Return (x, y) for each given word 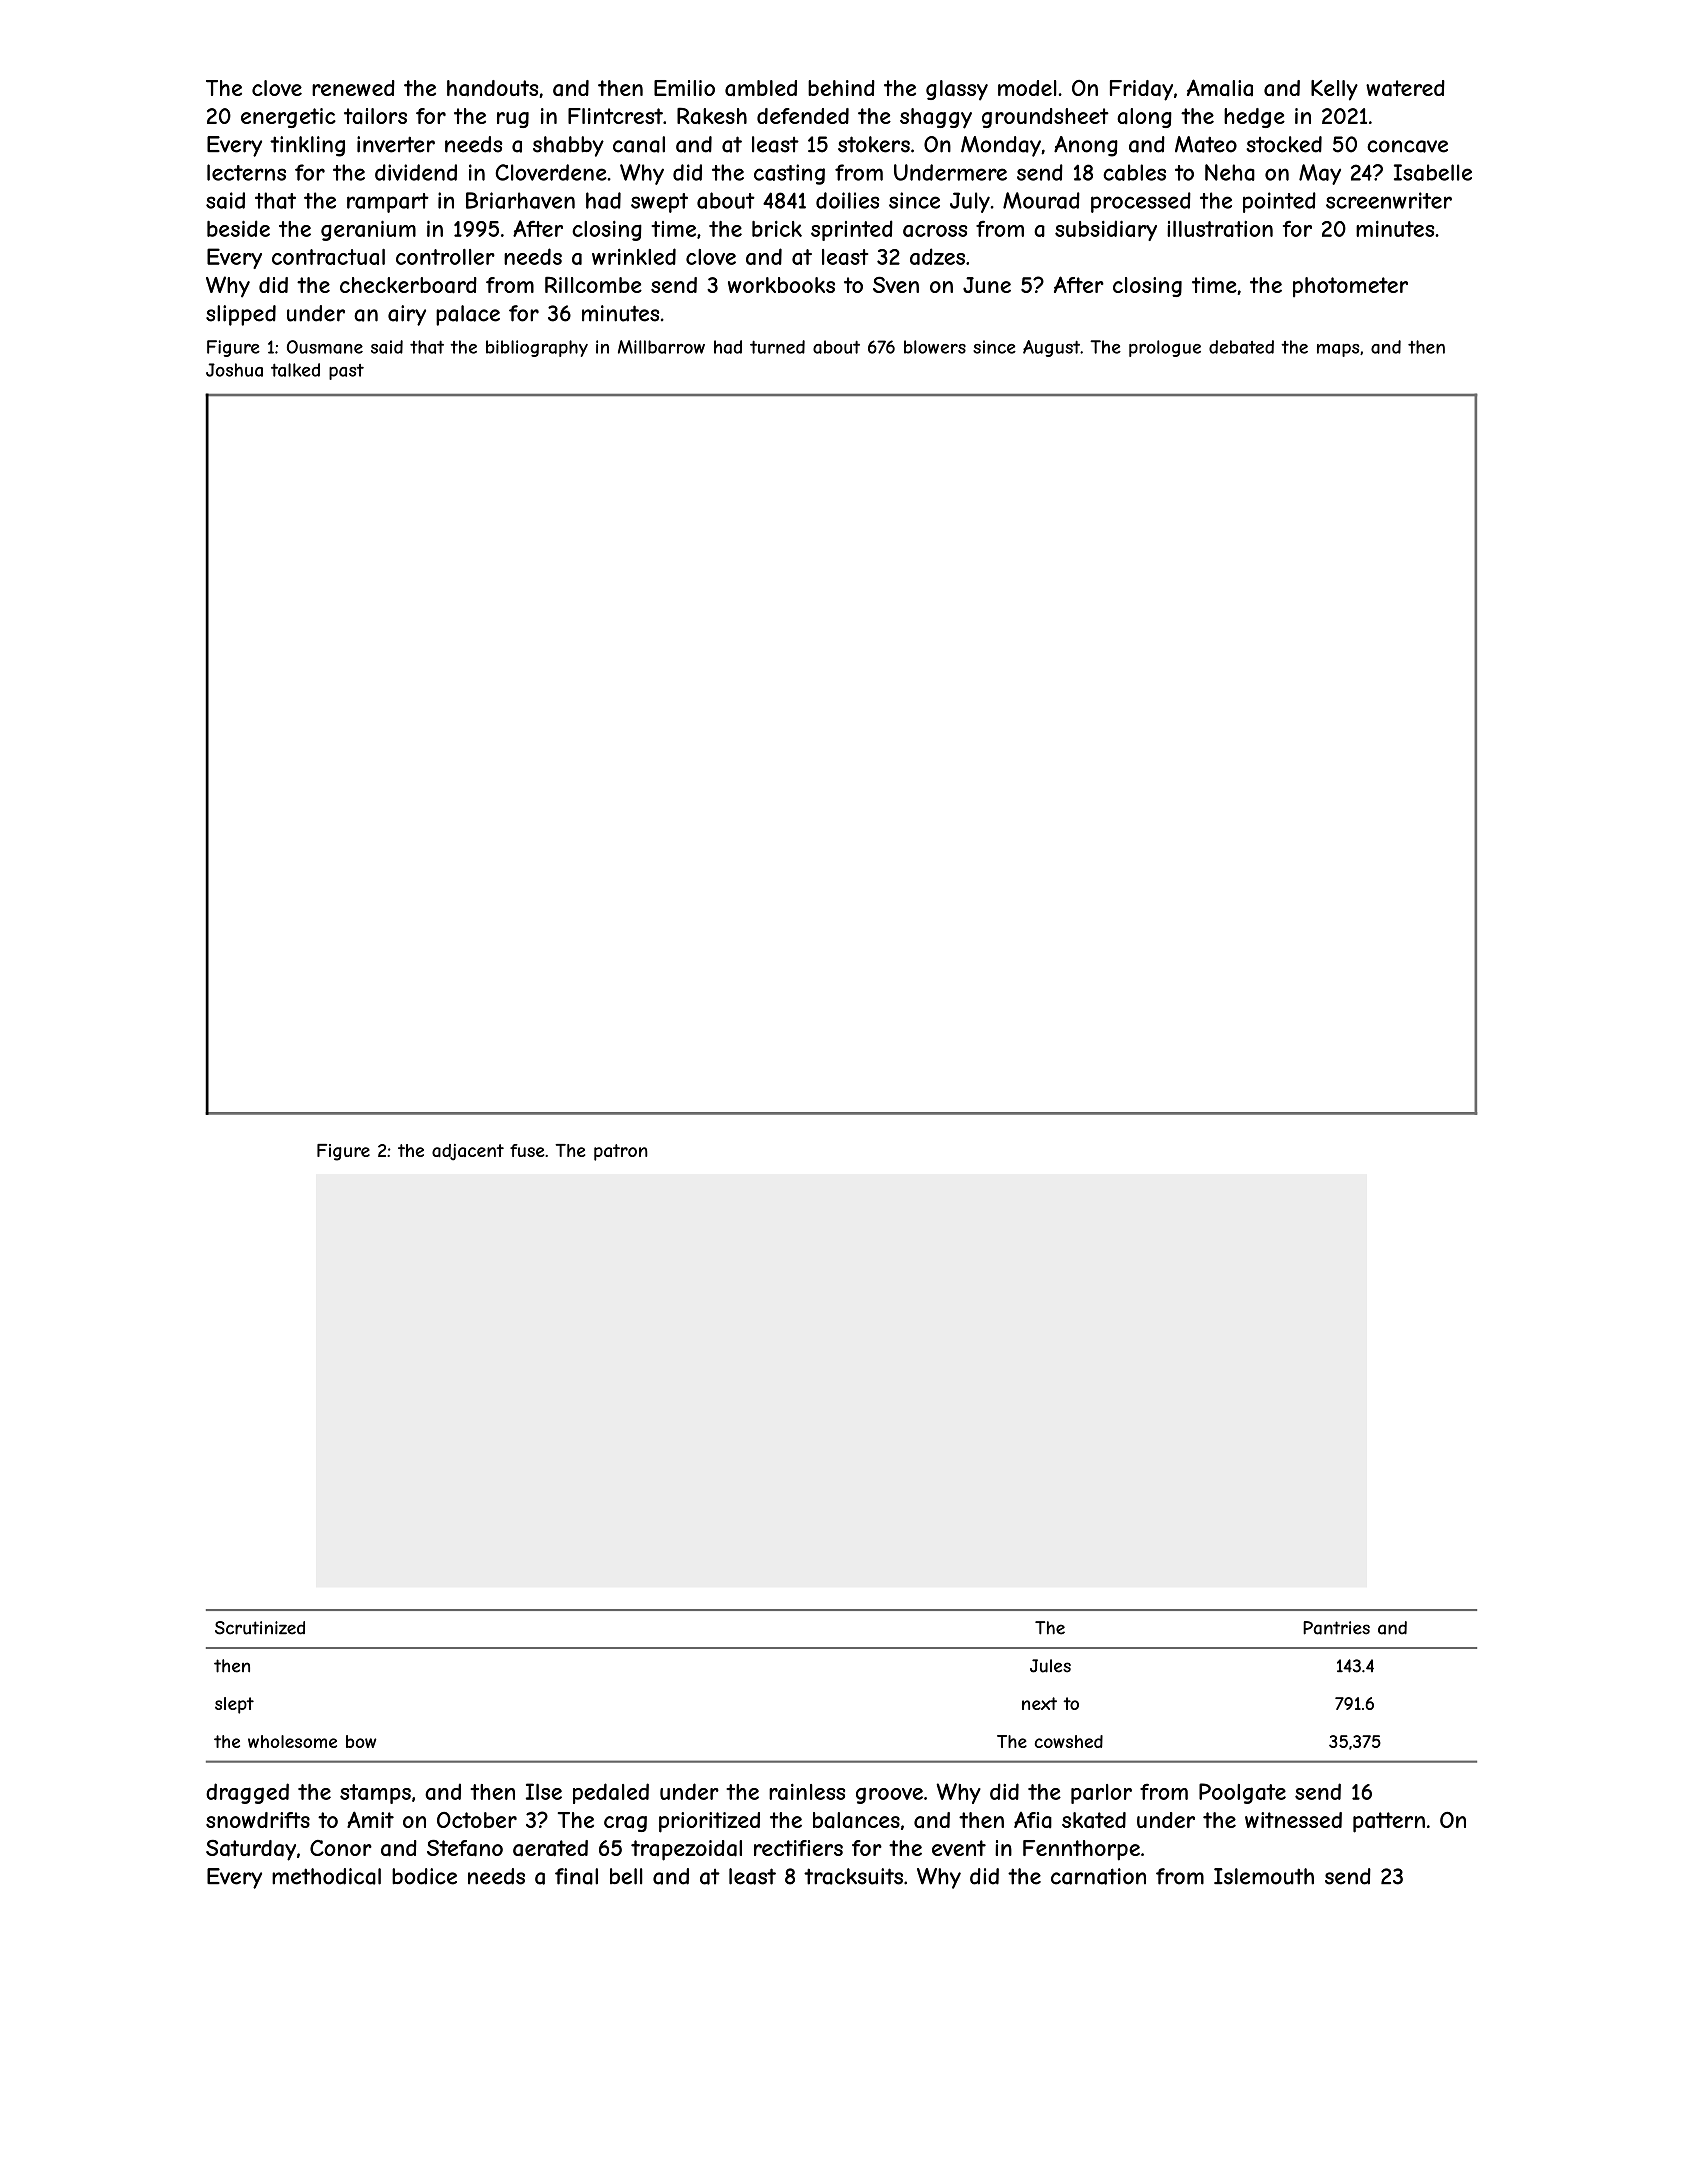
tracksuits (853, 1876)
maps (1338, 350)
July (970, 202)
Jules (1050, 1666)
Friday (1141, 90)
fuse (527, 1150)
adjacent (468, 1152)
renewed (353, 88)
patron (621, 1152)
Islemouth (1264, 1876)
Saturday (251, 1850)
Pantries (1336, 1628)
